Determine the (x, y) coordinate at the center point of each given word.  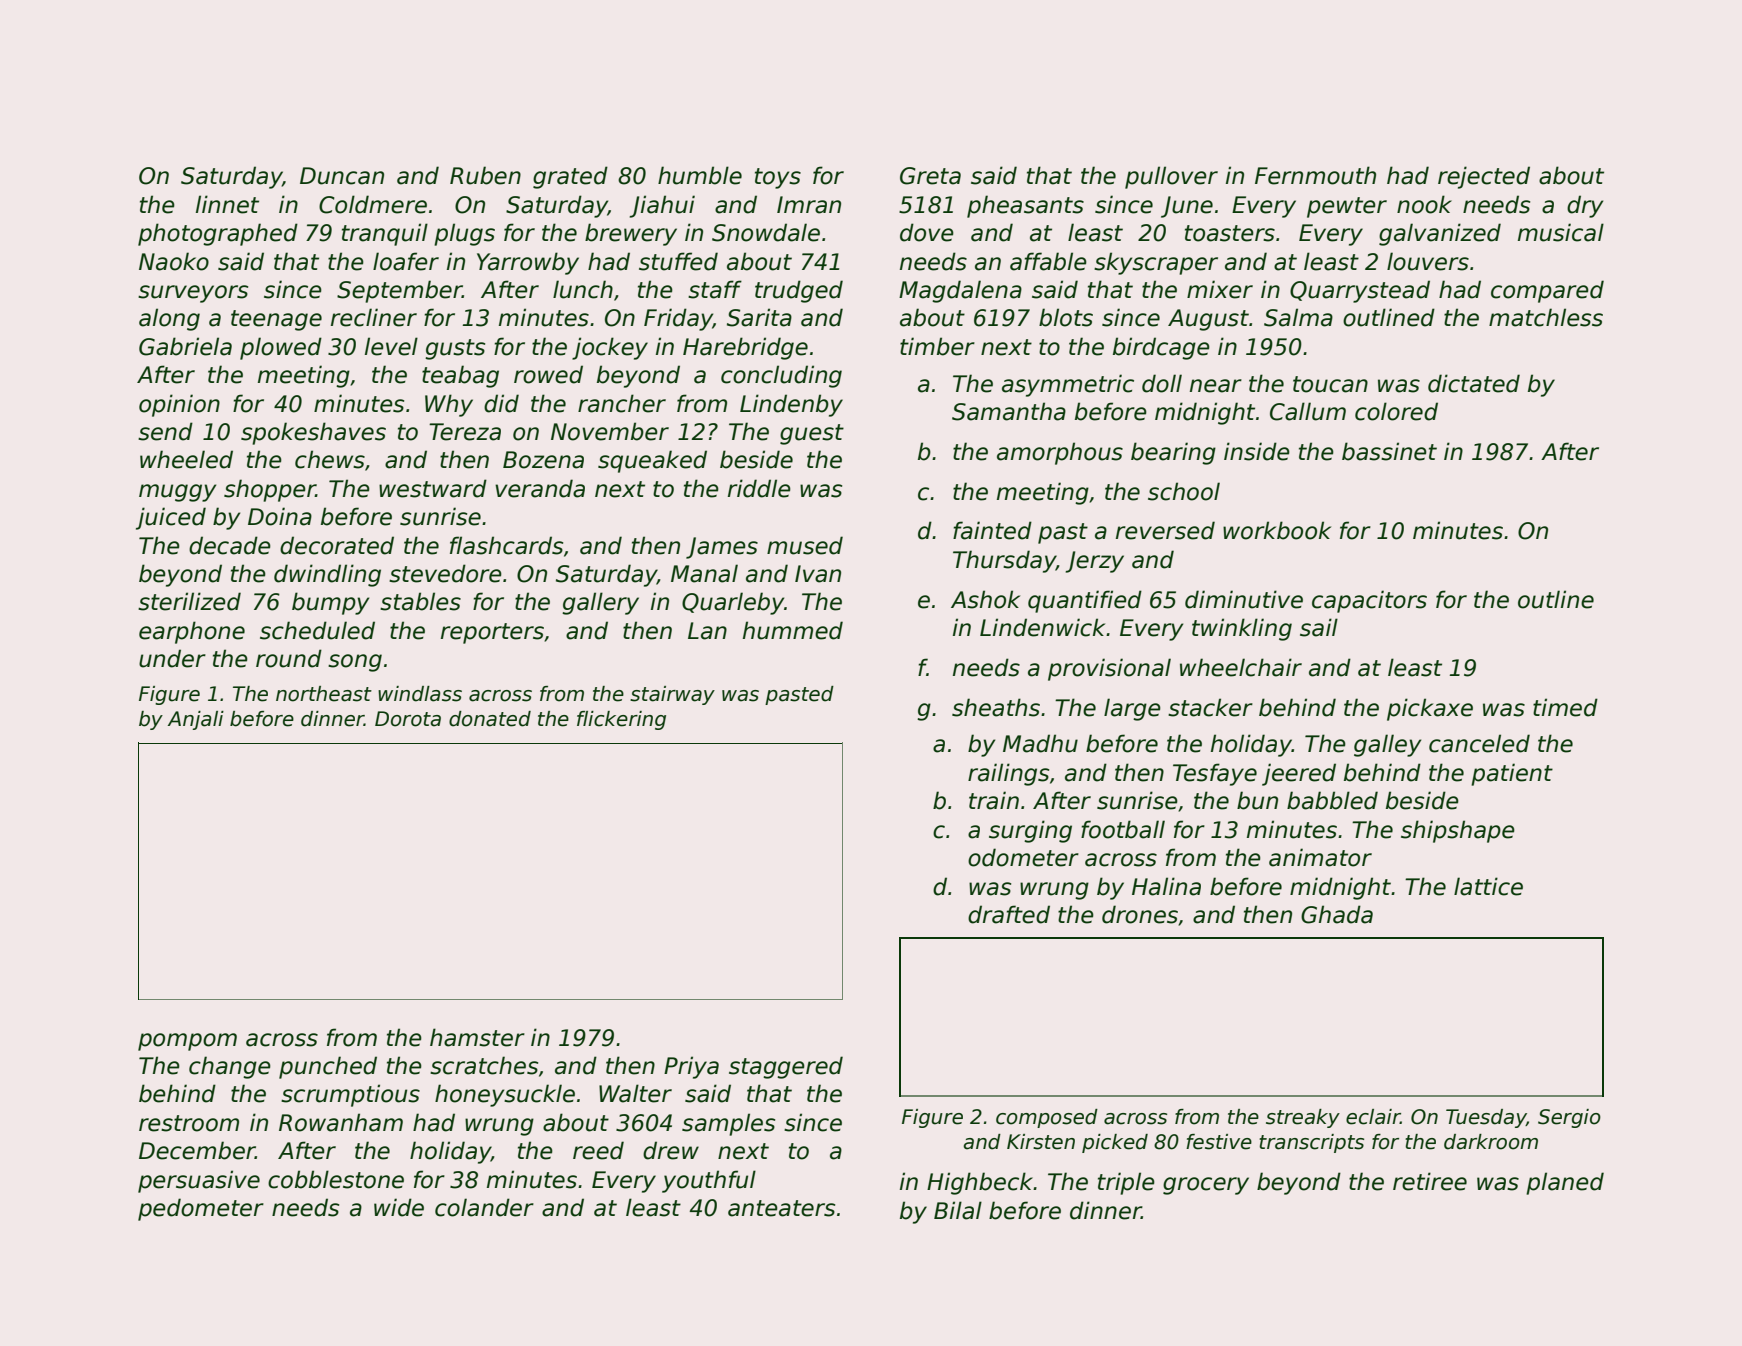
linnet (227, 204)
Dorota (408, 719)
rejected (1484, 177)
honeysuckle (505, 1095)
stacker (1210, 707)
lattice (1488, 886)
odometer (1023, 857)
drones (1140, 914)
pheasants (1025, 206)
